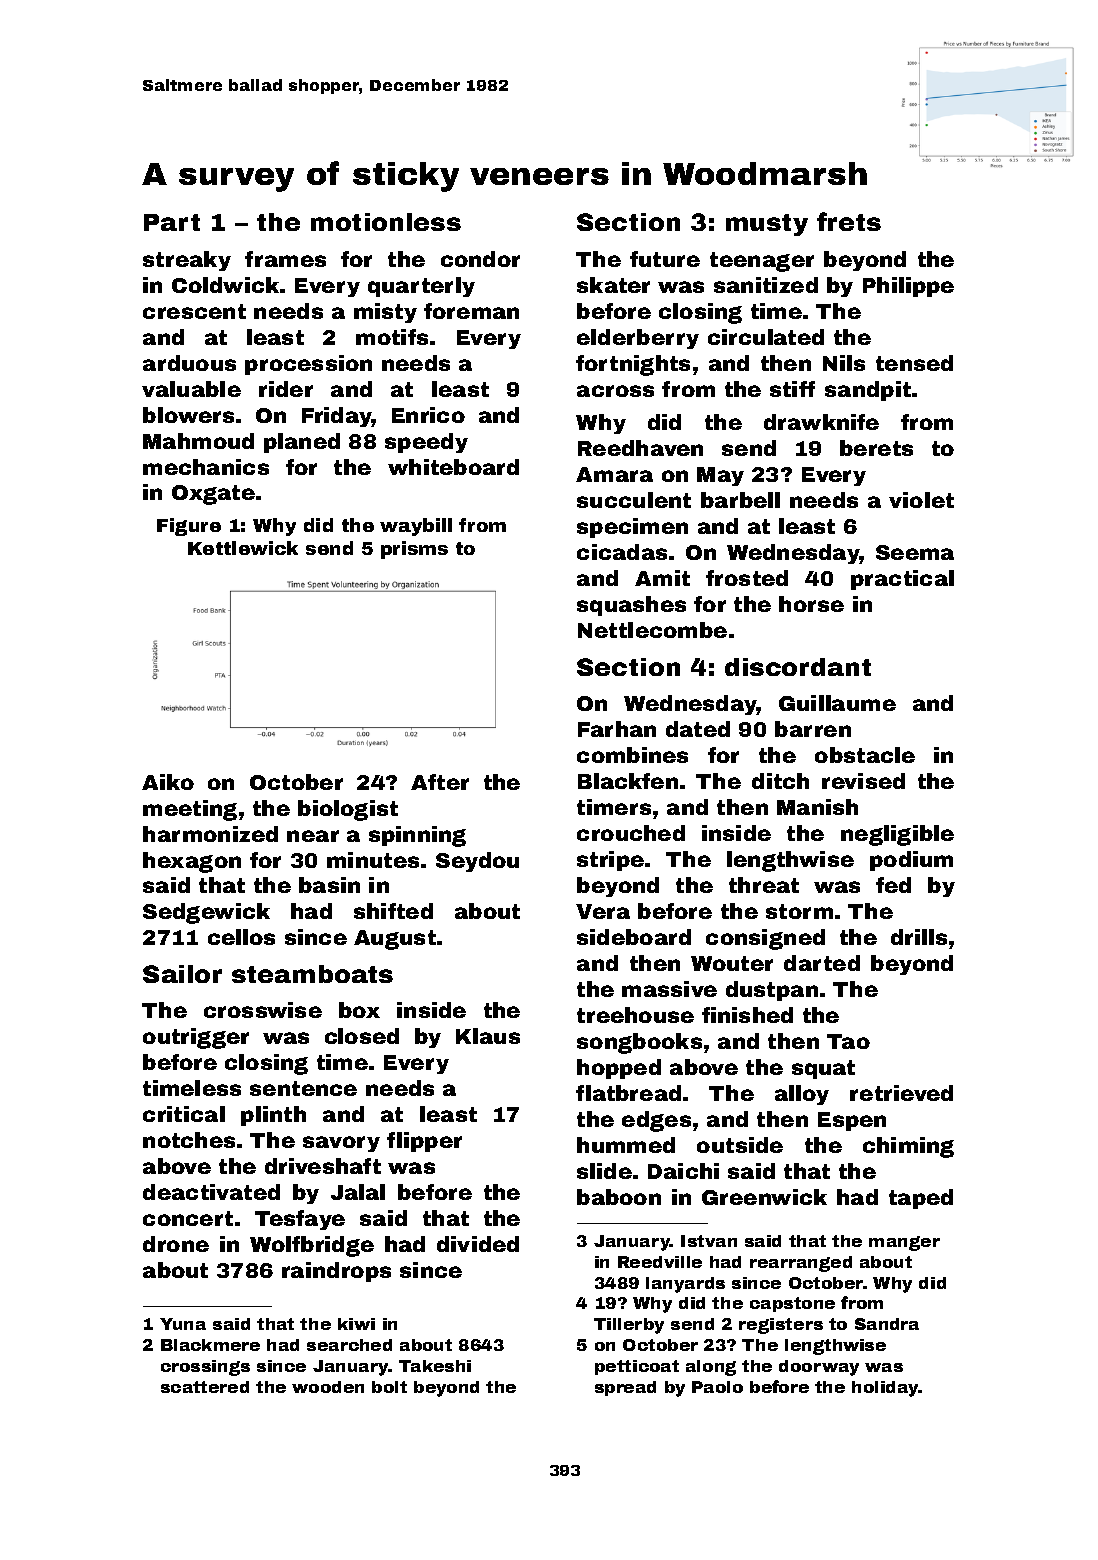 This screenshot has height=1560, width=1098. Describe the element at coordinates (205, 1368) in the screenshot. I see `crossings` at that location.
